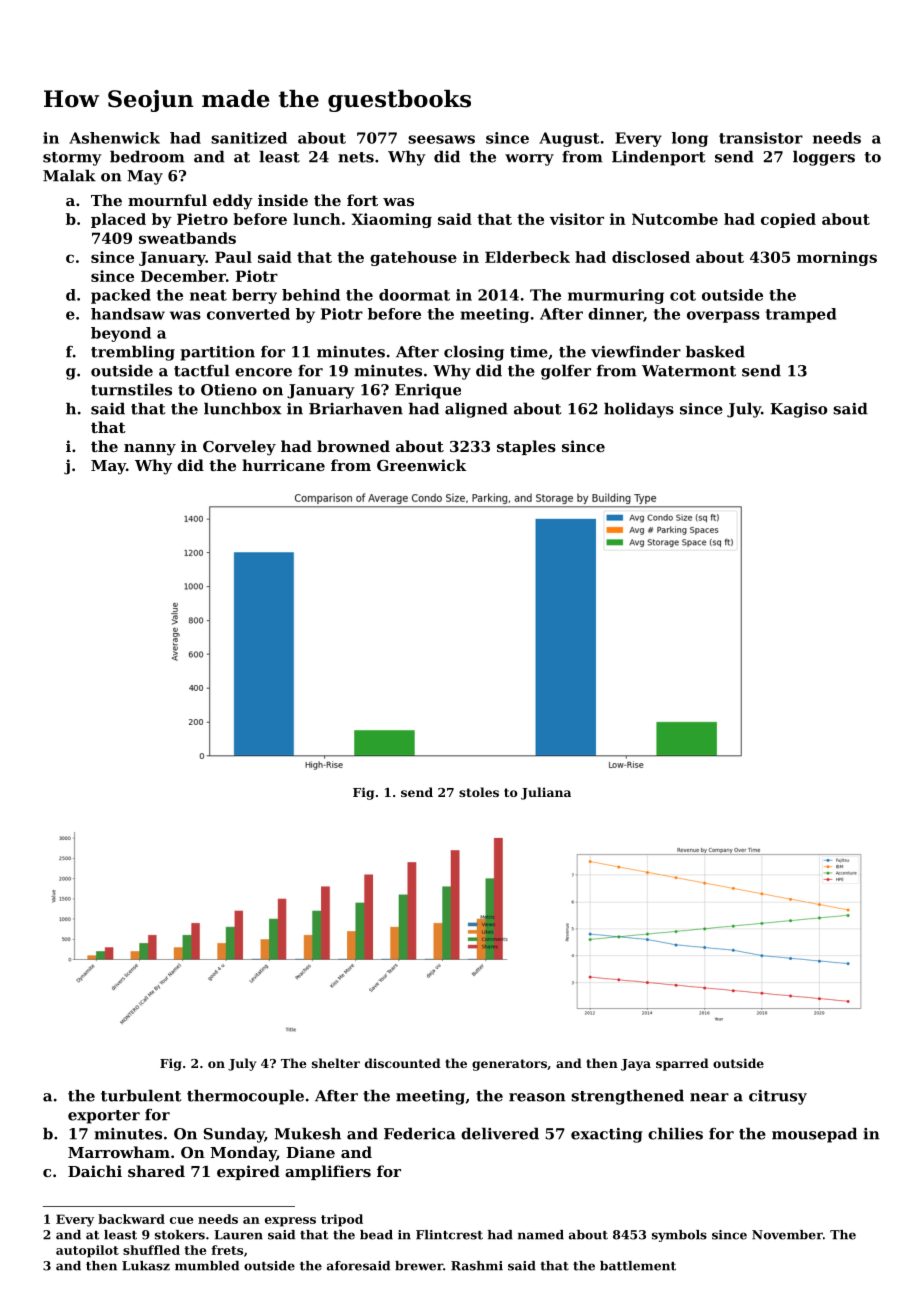 The height and width of the document is (1308, 924). What do you see at coordinates (636, 1065) in the document?
I see `Jaya` at bounding box center [636, 1065].
